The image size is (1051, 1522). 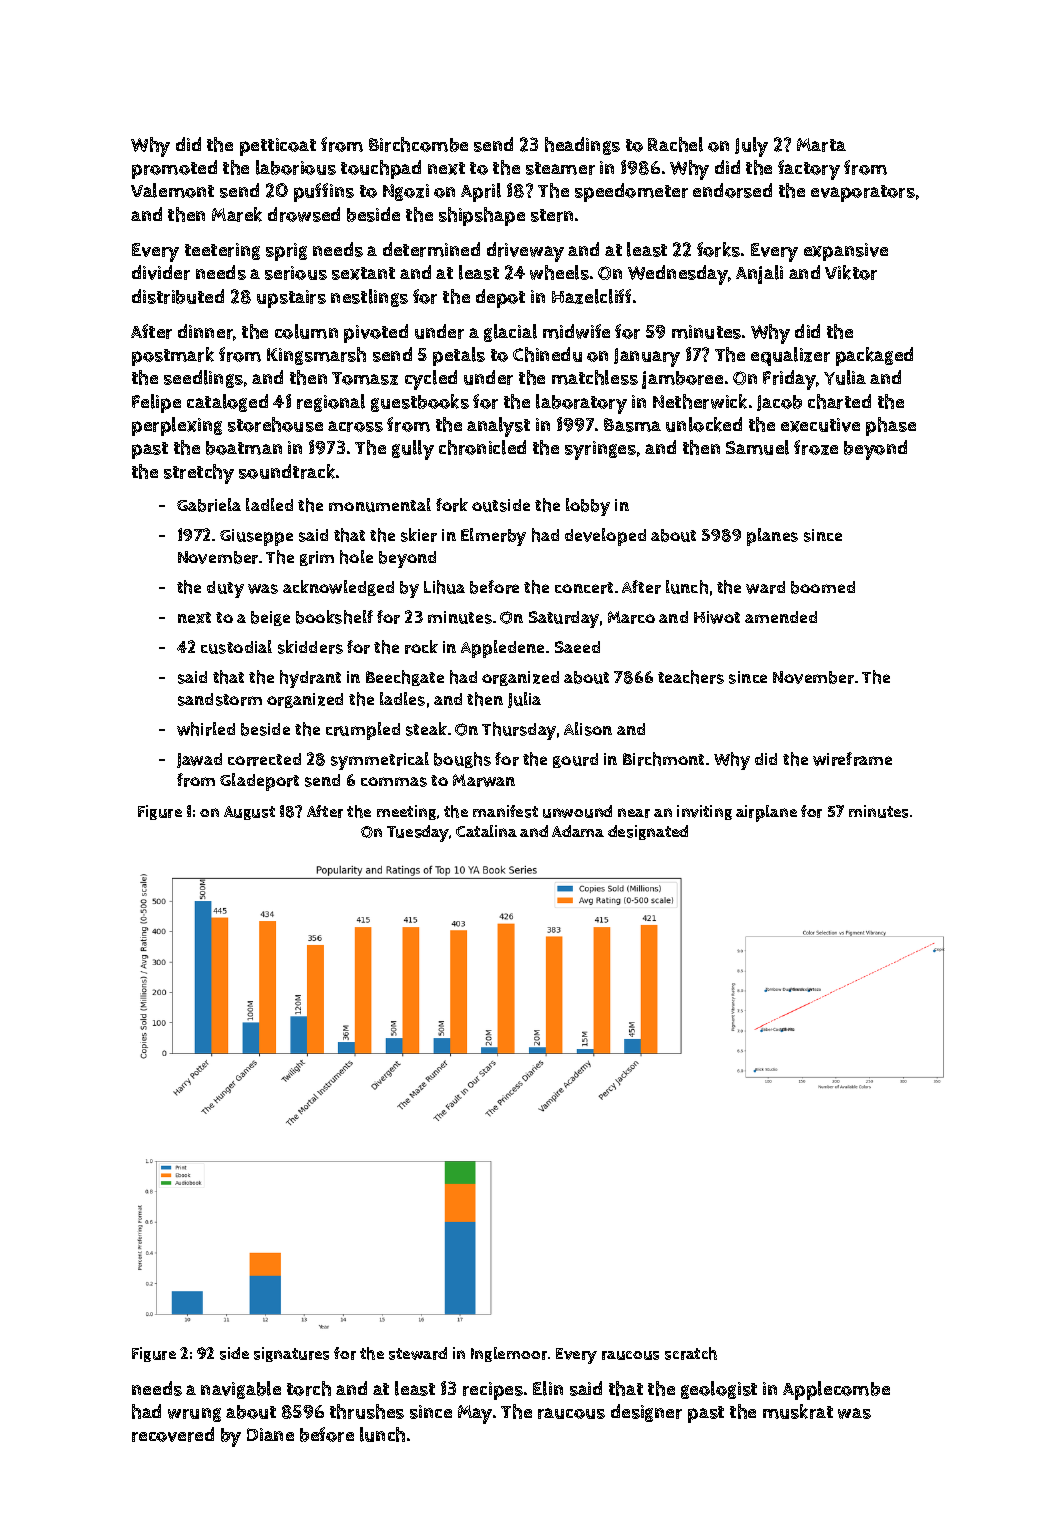 I want to click on signatures, so click(x=291, y=1354).
